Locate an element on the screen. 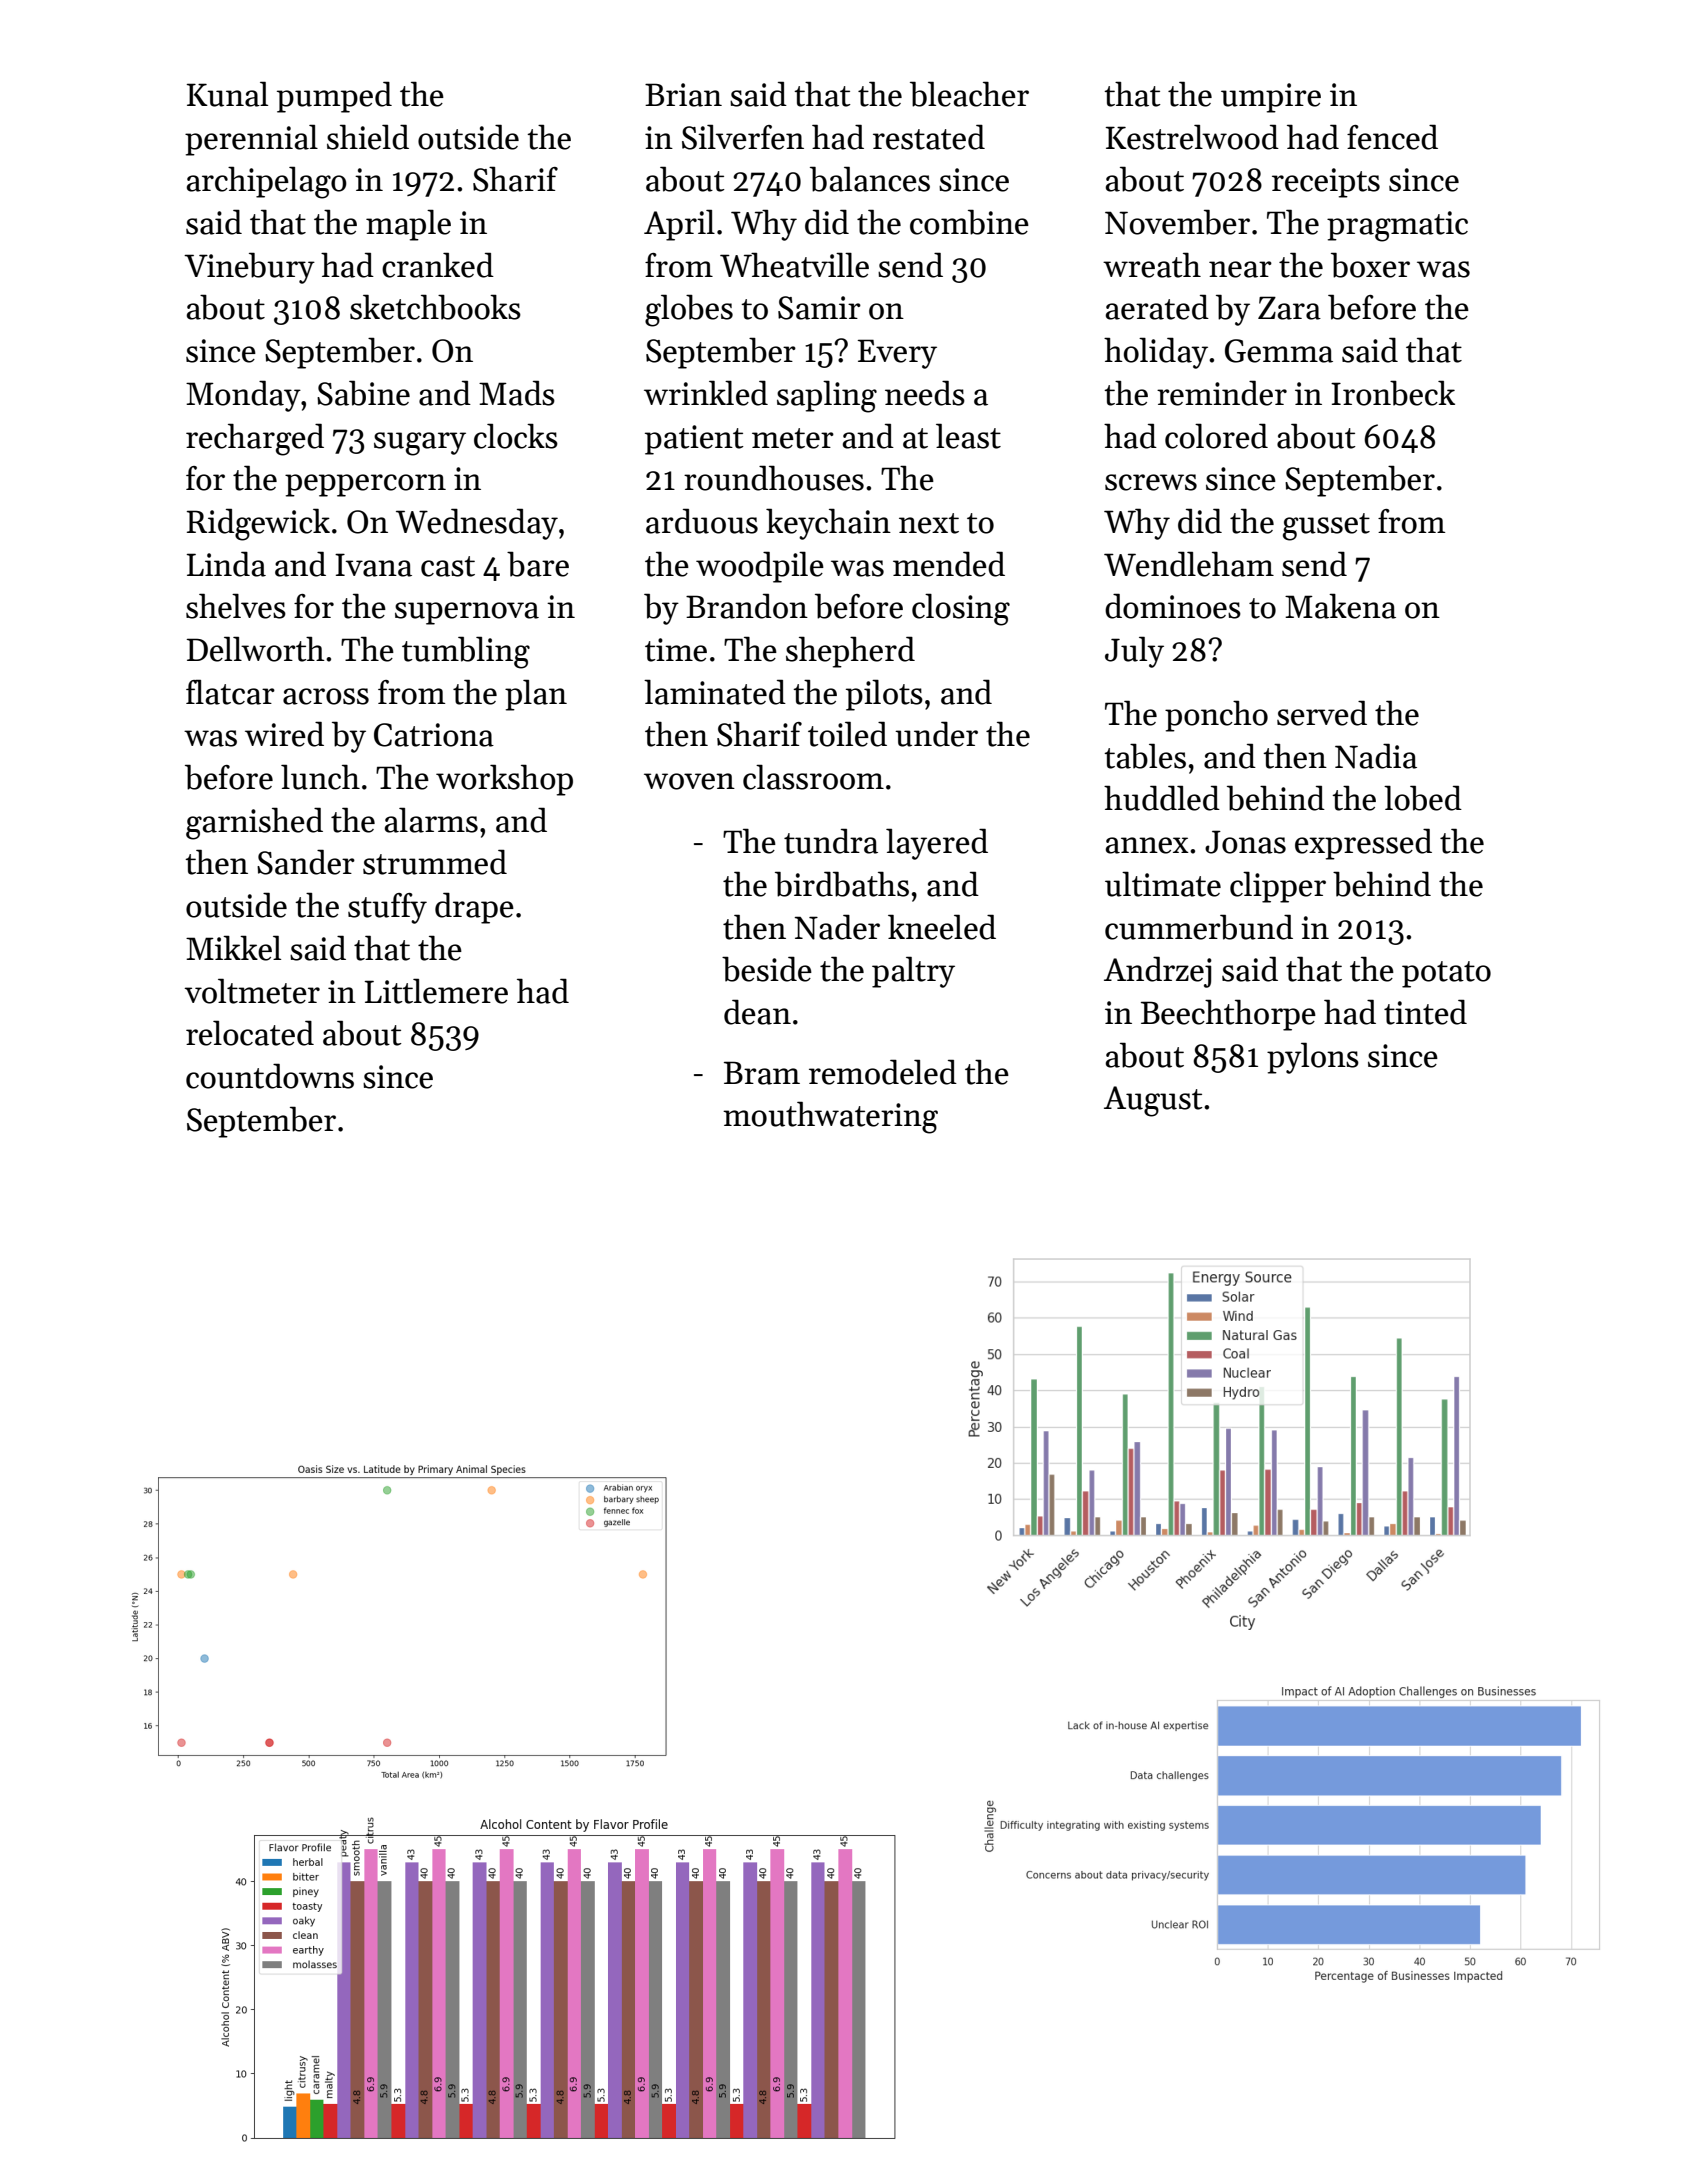  garnished is located at coordinates (254, 823).
